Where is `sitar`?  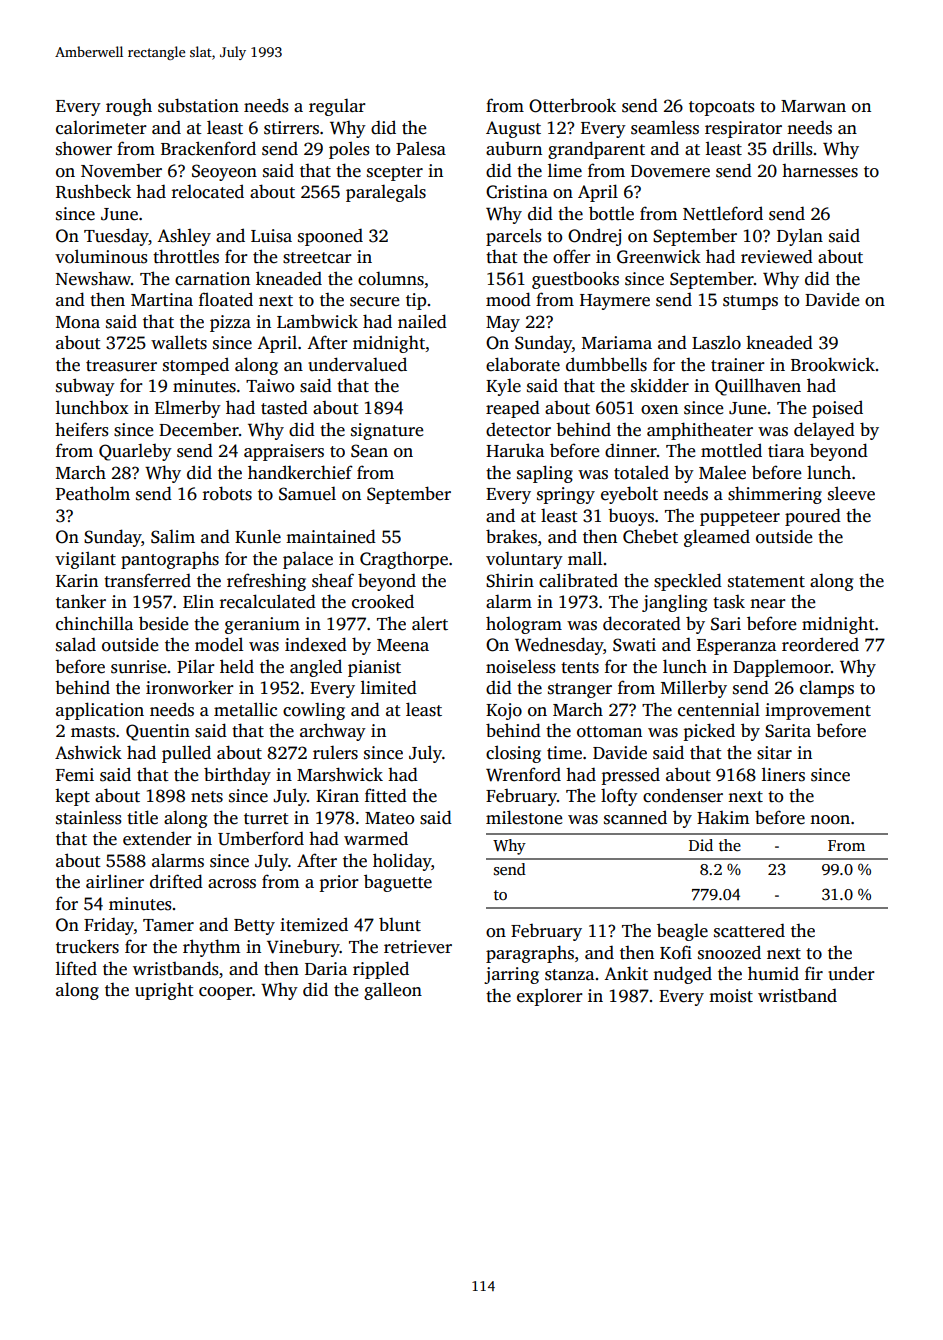 sitar is located at coordinates (774, 753).
